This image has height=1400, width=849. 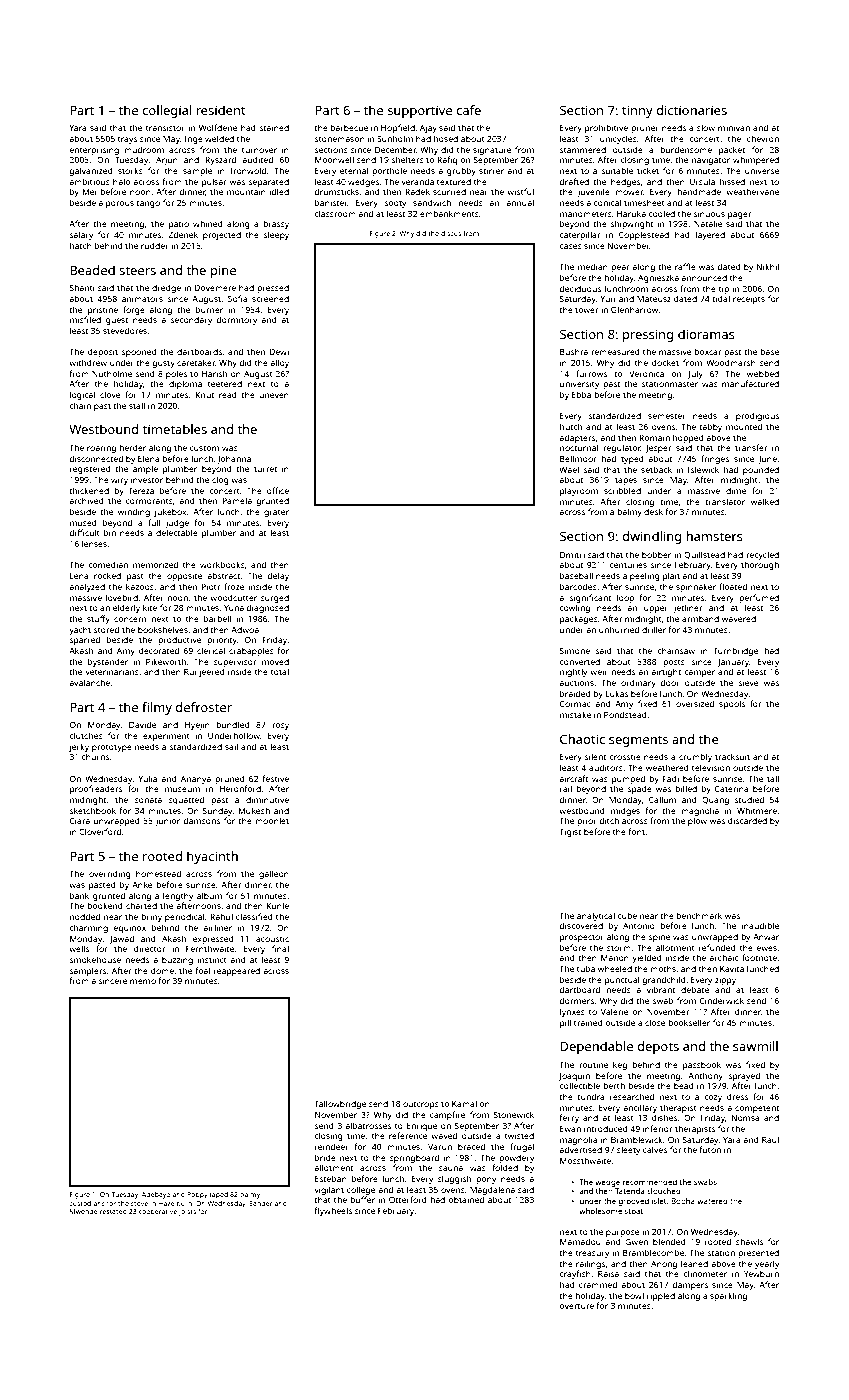 What do you see at coordinates (225, 383) in the image?
I see `teetered` at bounding box center [225, 383].
